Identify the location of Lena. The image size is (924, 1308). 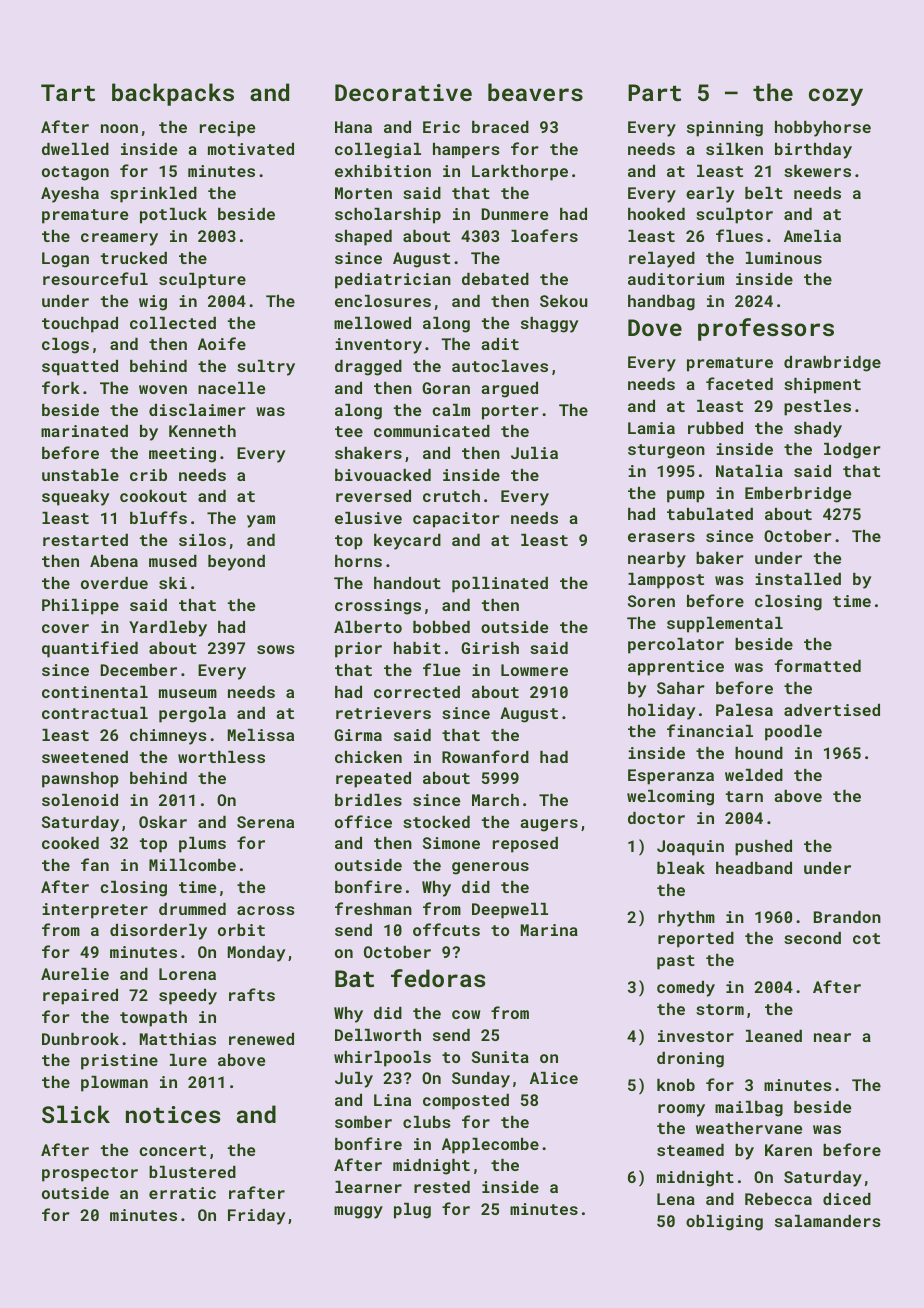
(676, 1199).
